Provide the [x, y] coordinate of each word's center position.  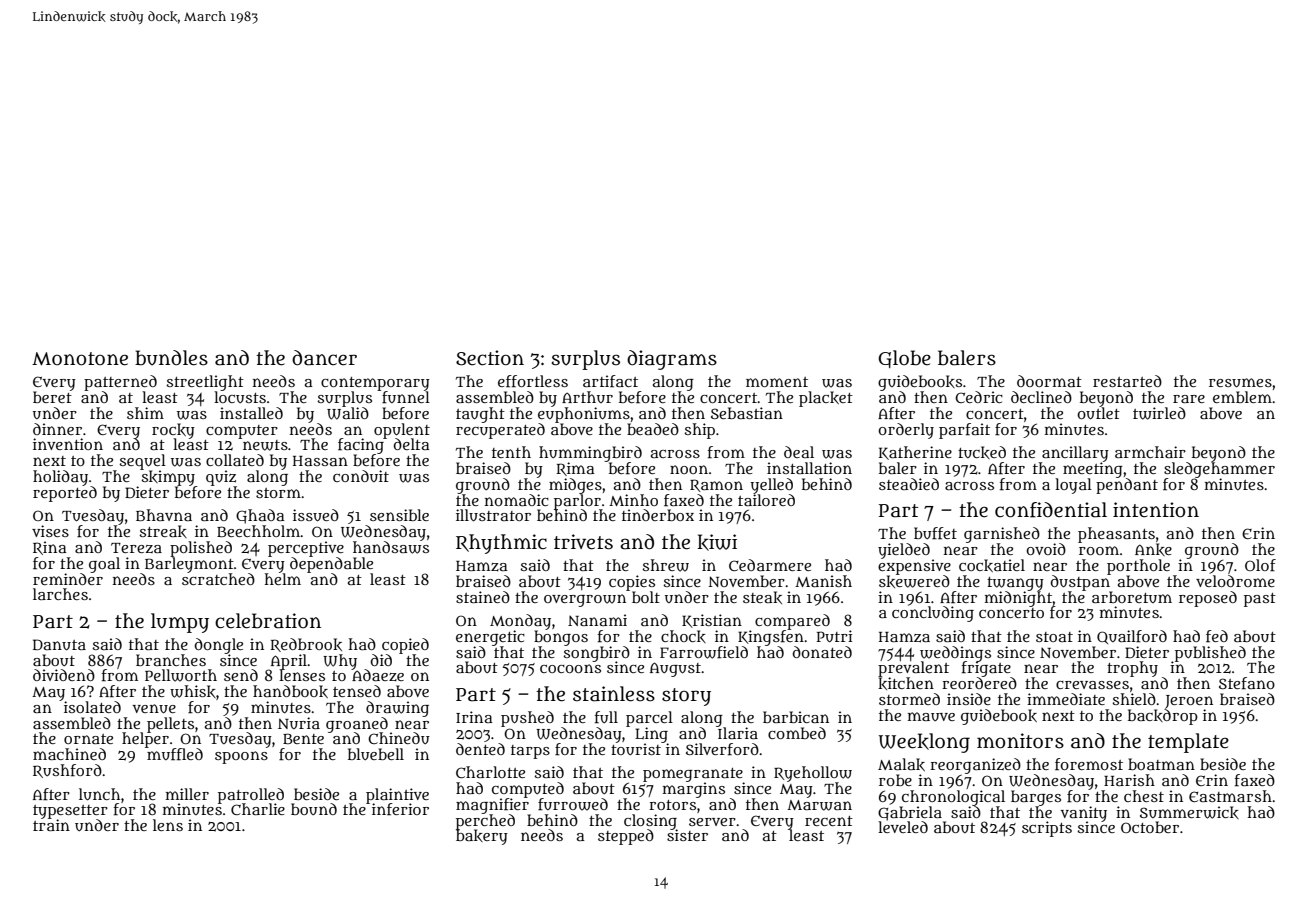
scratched [218, 579]
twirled [1159, 413]
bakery [482, 837]
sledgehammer [1219, 470]
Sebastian [747, 413]
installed [251, 413]
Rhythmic [501, 544]
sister [687, 835]
